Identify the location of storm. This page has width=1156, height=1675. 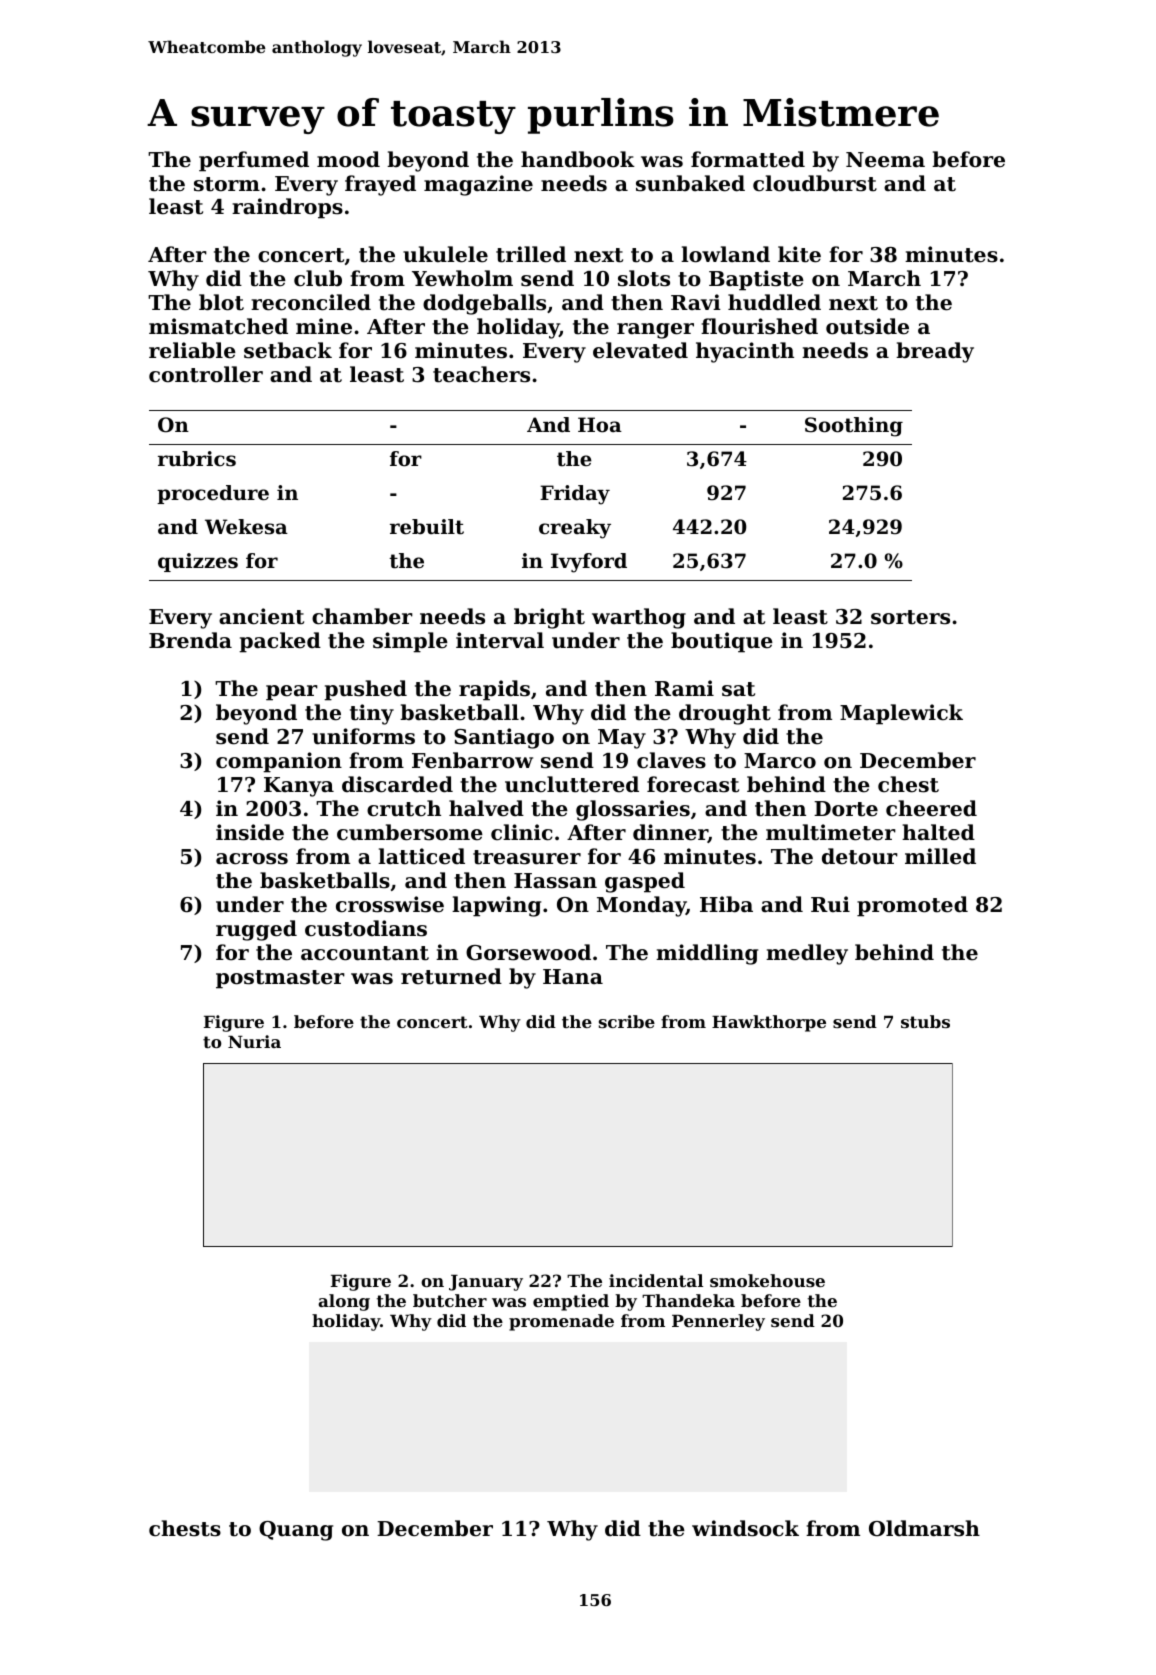
(227, 184).
